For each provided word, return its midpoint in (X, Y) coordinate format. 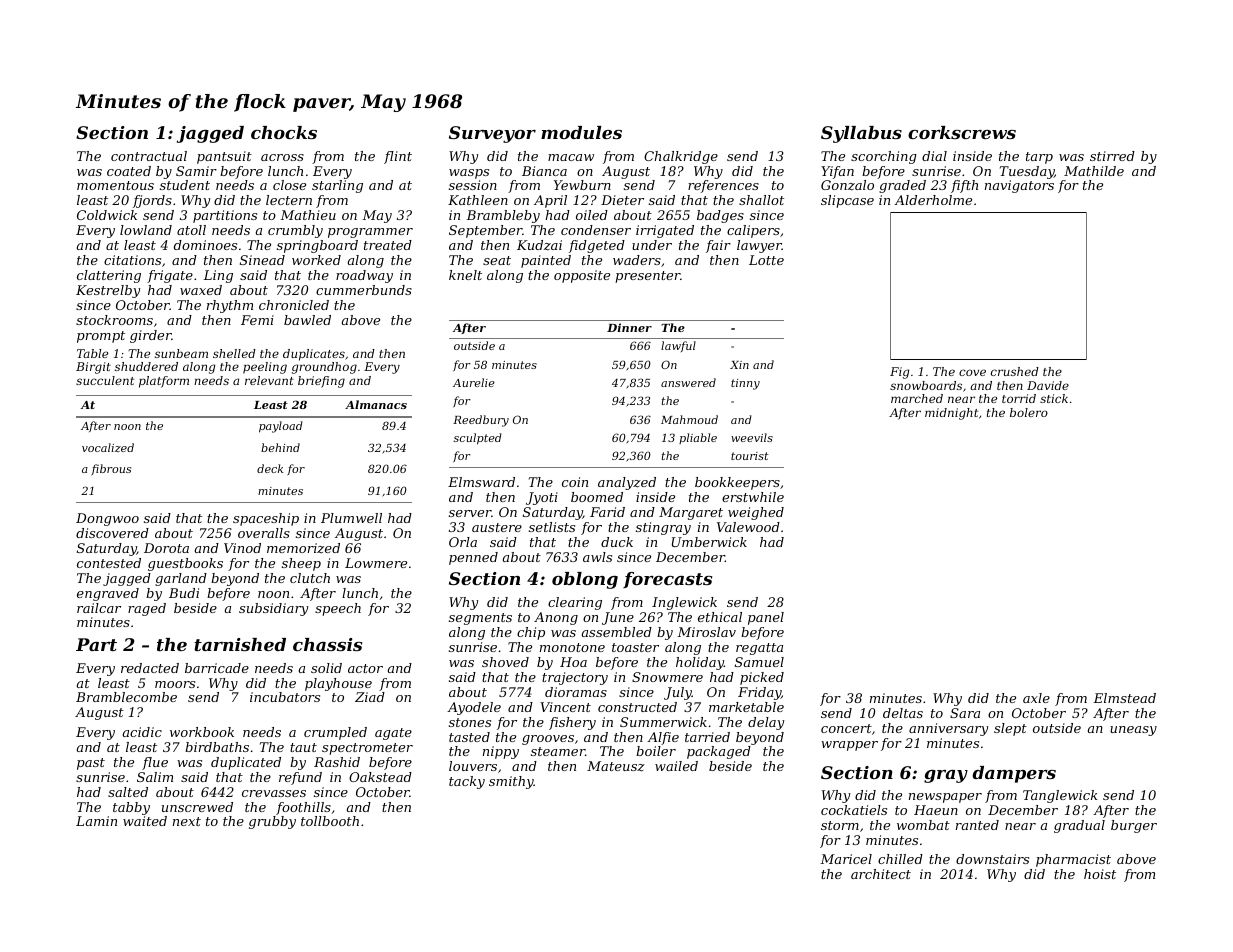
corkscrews (962, 132)
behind (280, 447)
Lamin (96, 821)
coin (575, 482)
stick (1054, 398)
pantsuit (224, 157)
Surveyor (492, 134)
